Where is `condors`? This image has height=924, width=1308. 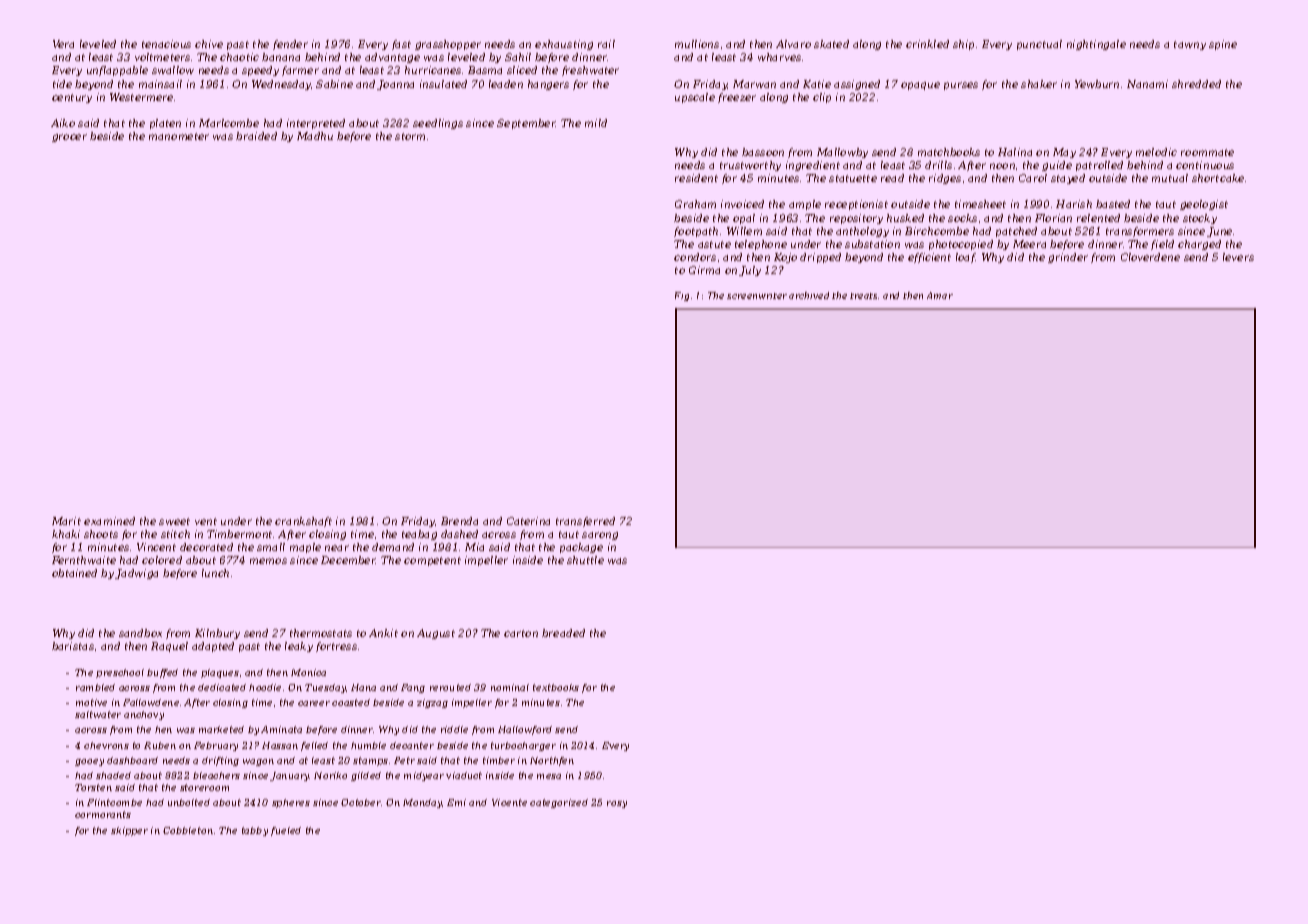
condors is located at coordinates (695, 257).
